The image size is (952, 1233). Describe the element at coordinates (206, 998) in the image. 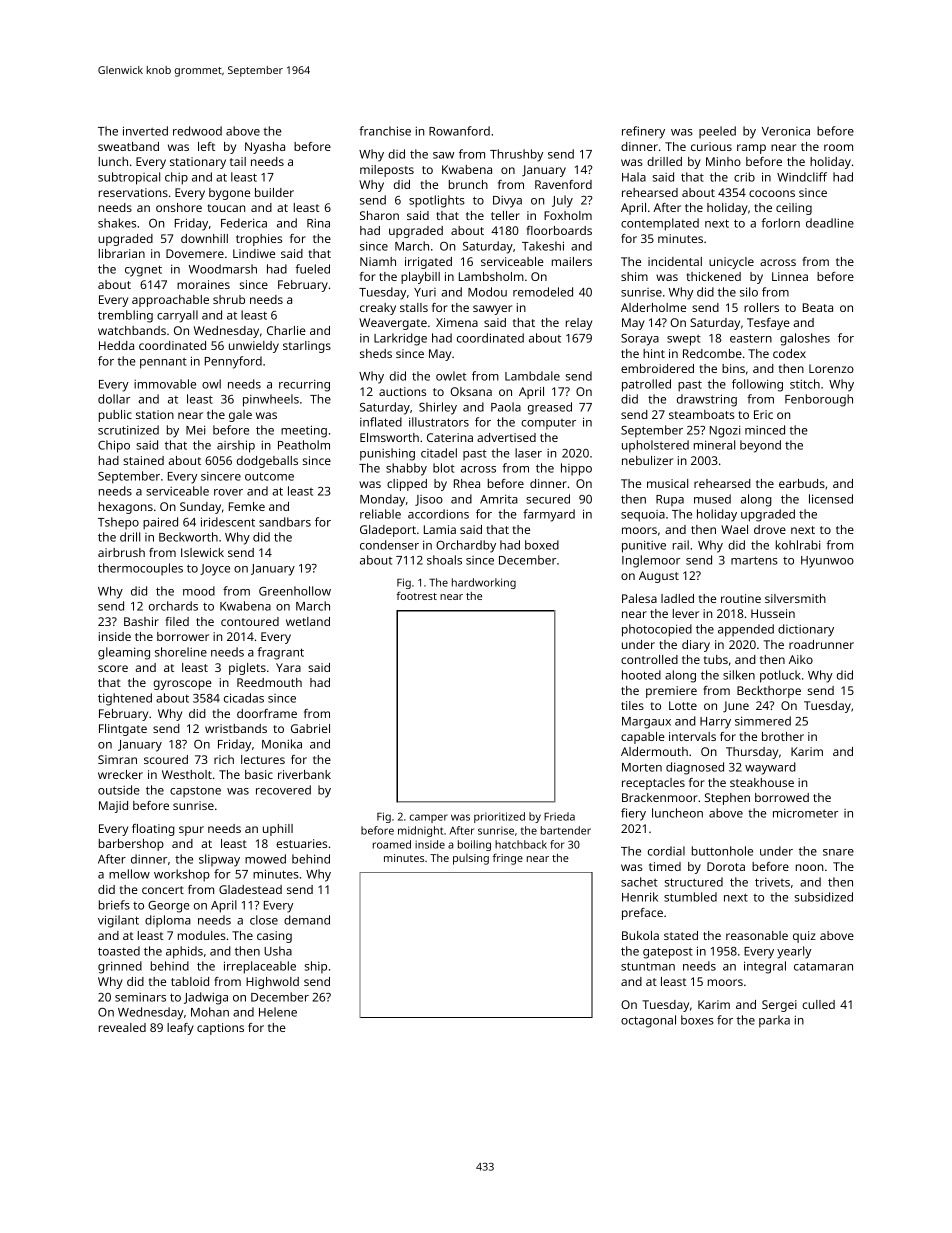

I see `Jadwiga` at that location.
